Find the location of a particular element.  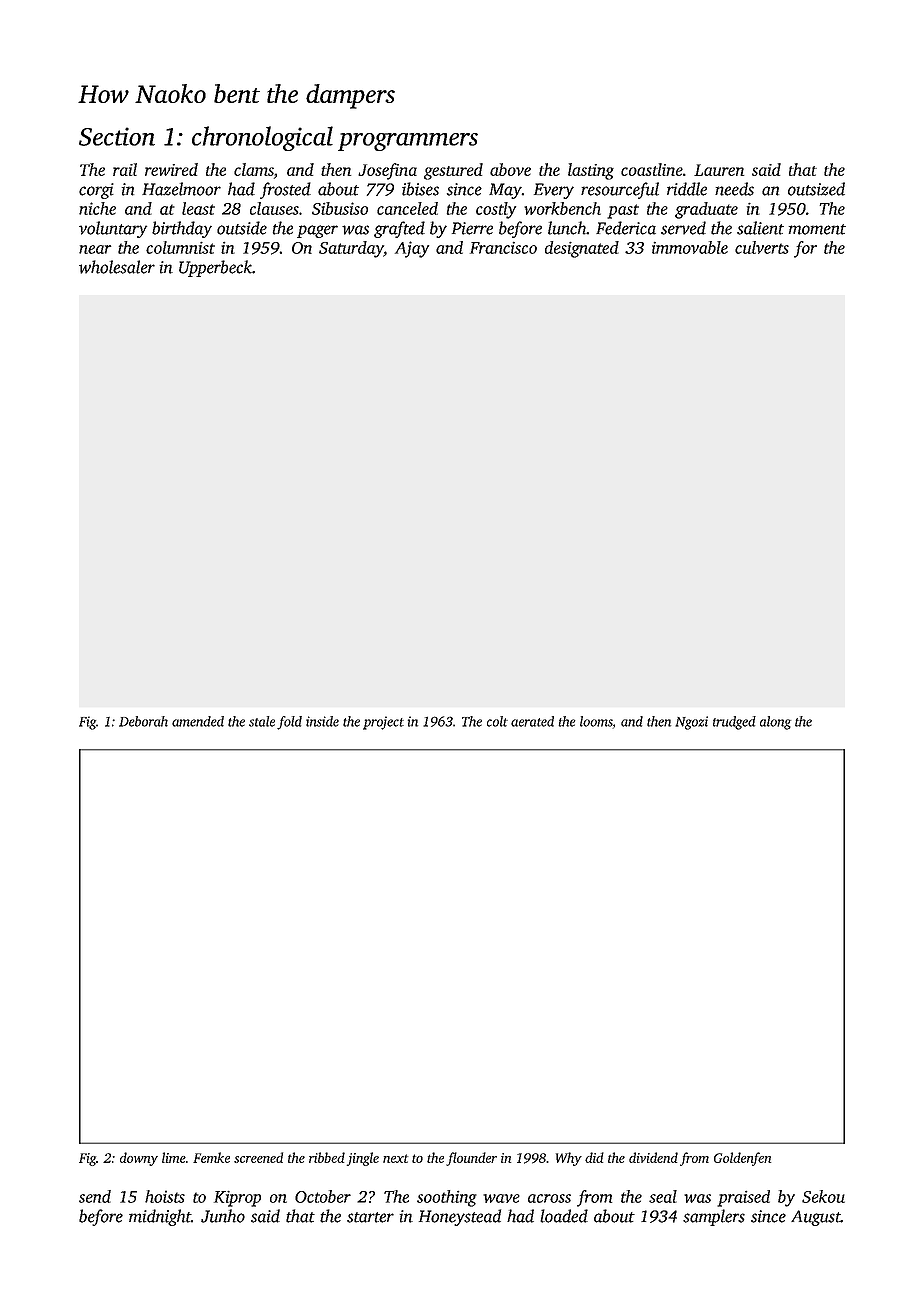

praised is located at coordinates (743, 1198).
